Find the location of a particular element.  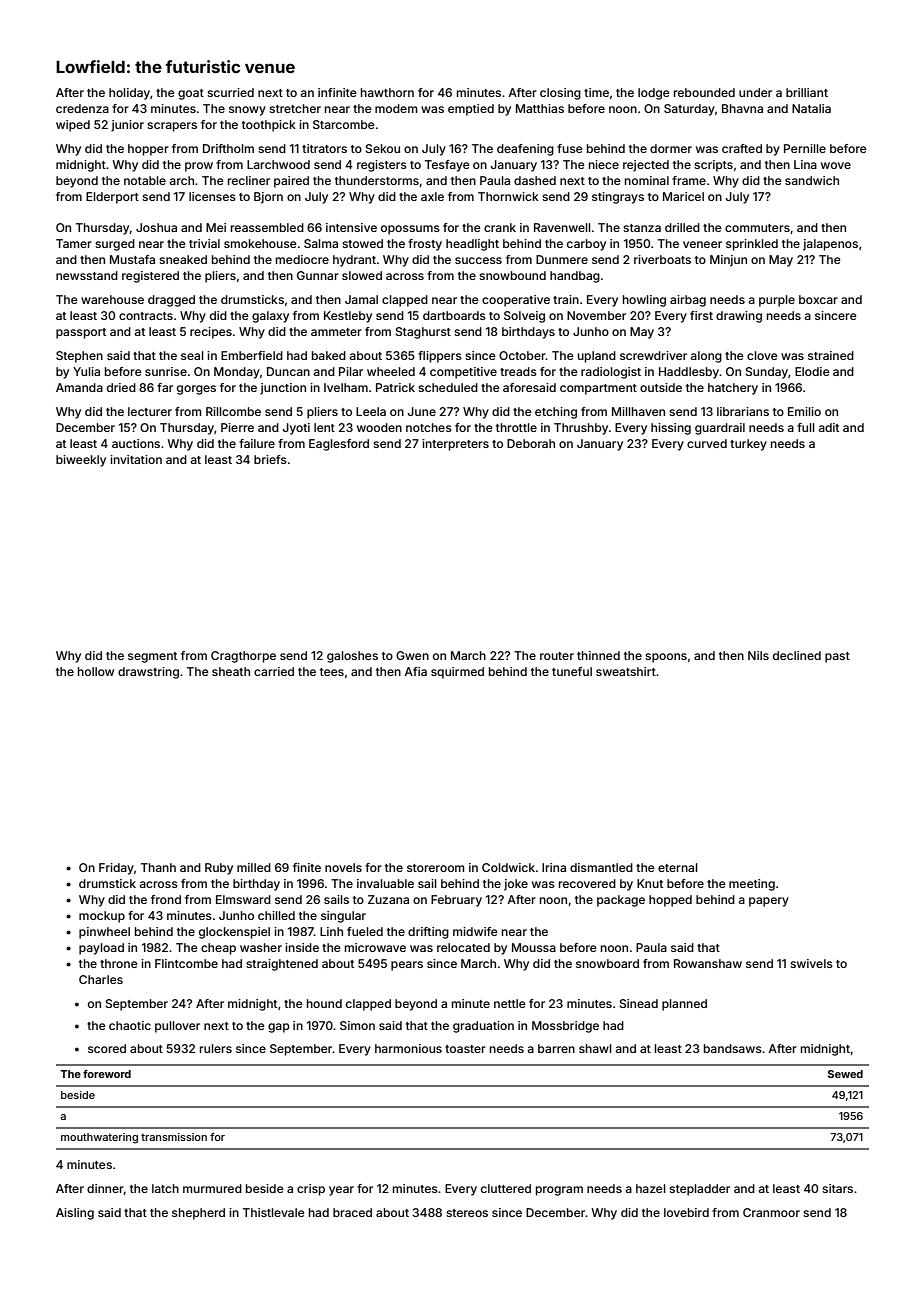

scurried is located at coordinates (230, 92).
